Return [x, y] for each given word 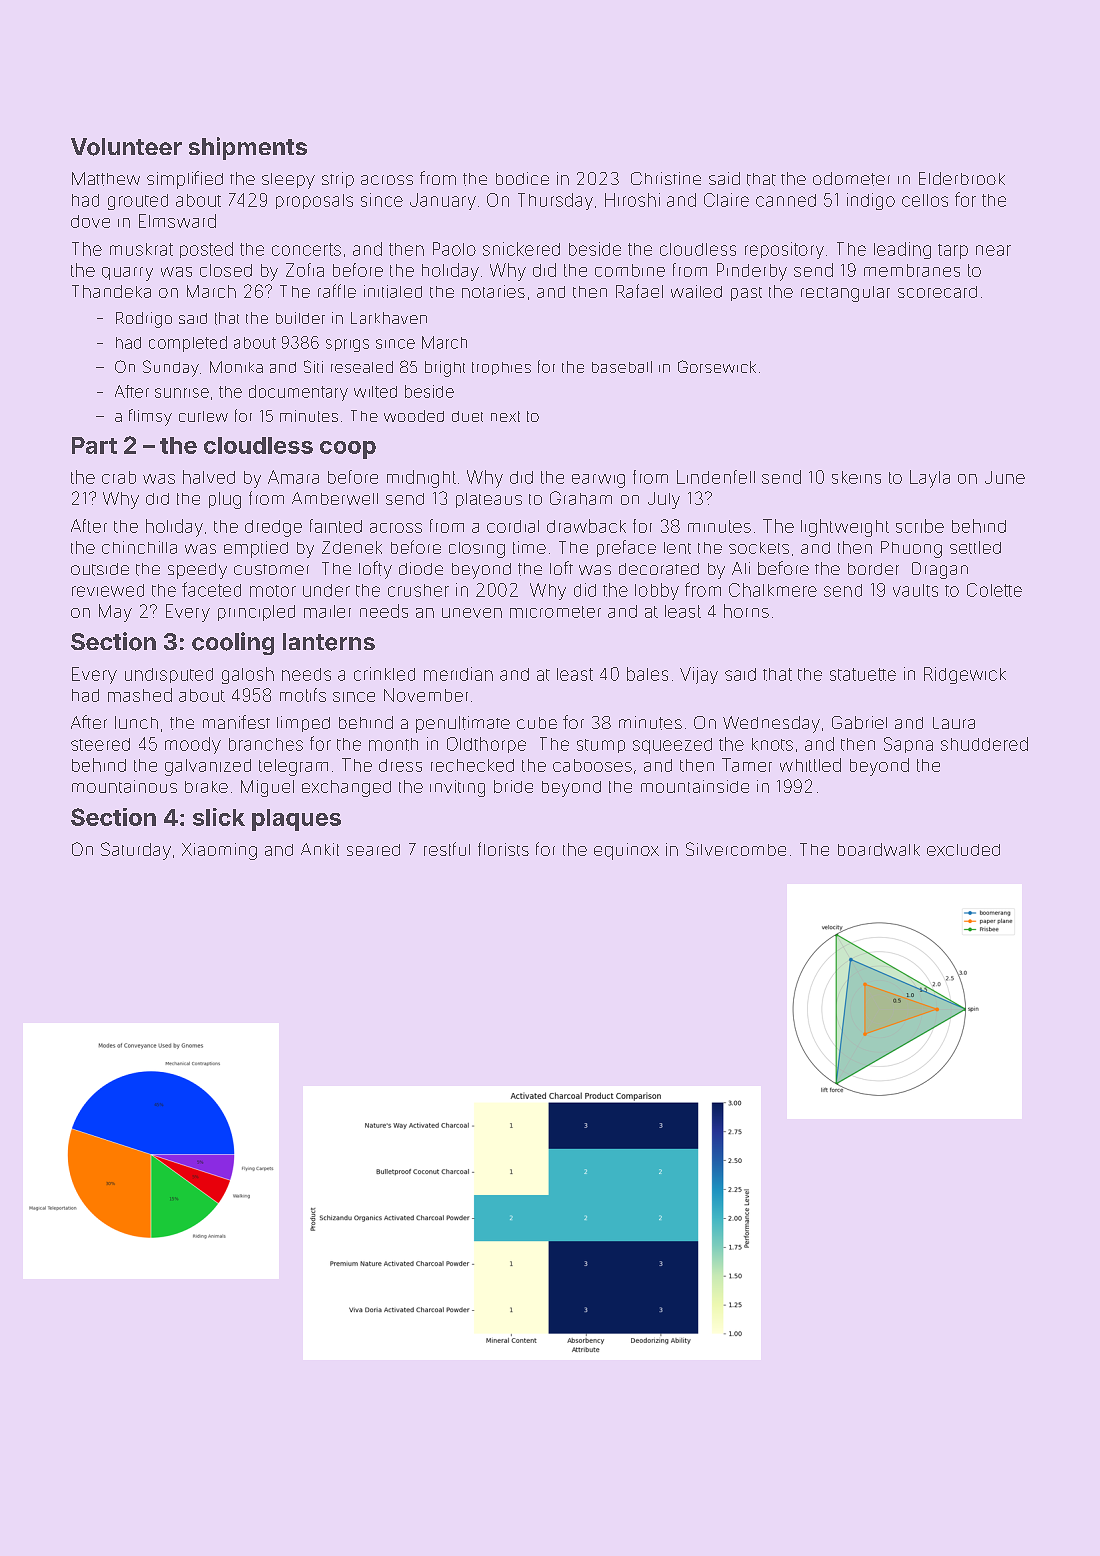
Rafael [639, 291]
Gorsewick [717, 366]
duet [467, 416]
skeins [856, 477]
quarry [127, 274]
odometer [851, 179]
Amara [293, 477]
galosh [248, 675]
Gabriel [859, 722]
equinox [626, 851]
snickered [521, 249]
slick [219, 817]
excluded [963, 850]
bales [647, 674]
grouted [138, 202]
